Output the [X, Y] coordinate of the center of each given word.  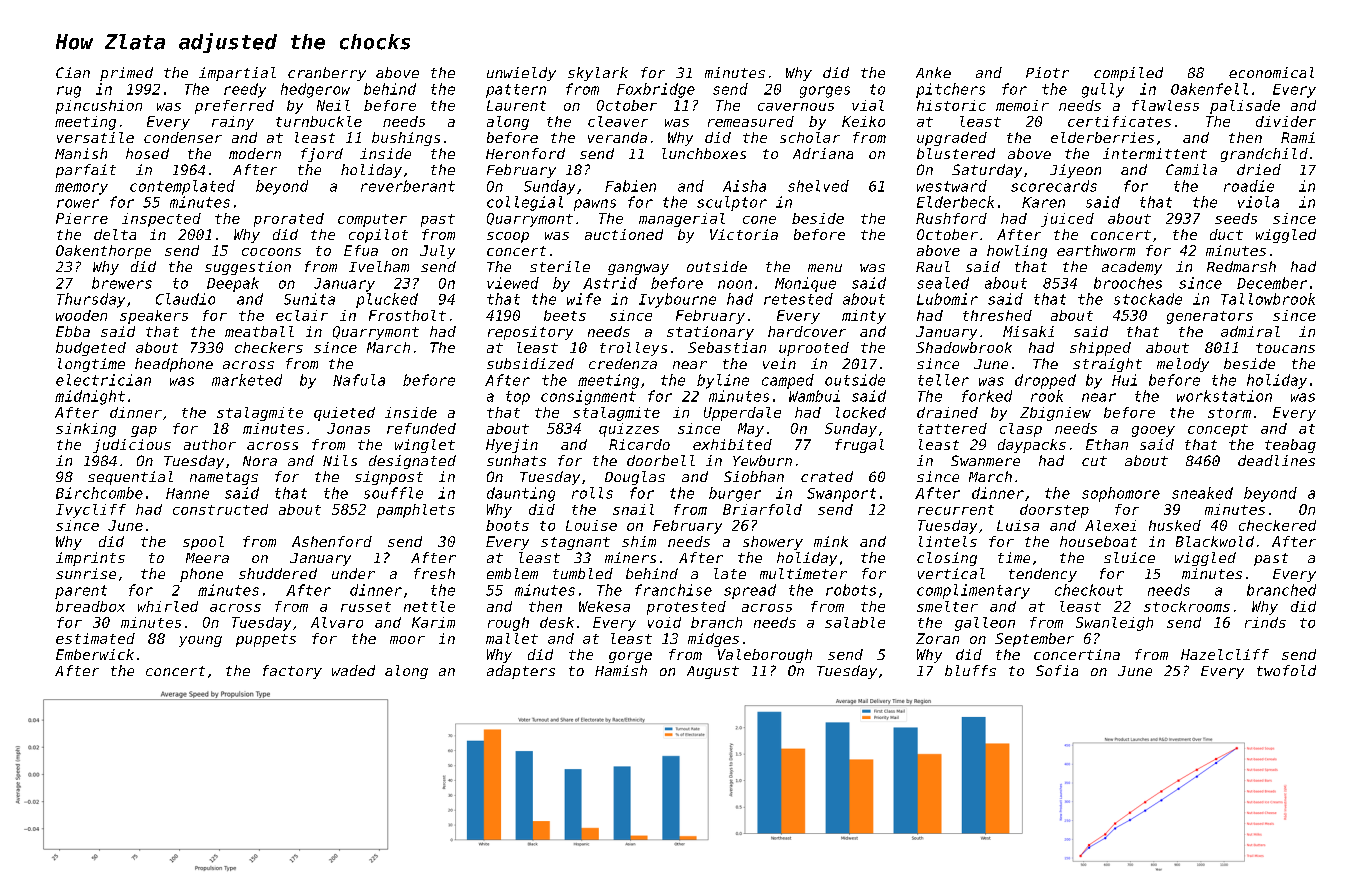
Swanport [841, 495]
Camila [1191, 169]
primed [126, 74]
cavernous [796, 107]
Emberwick [95, 654]
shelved [818, 186]
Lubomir [947, 299]
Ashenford [332, 541]
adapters [521, 672]
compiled [1128, 74]
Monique [805, 284]
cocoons [271, 252]
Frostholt [407, 315]
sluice [1129, 557]
